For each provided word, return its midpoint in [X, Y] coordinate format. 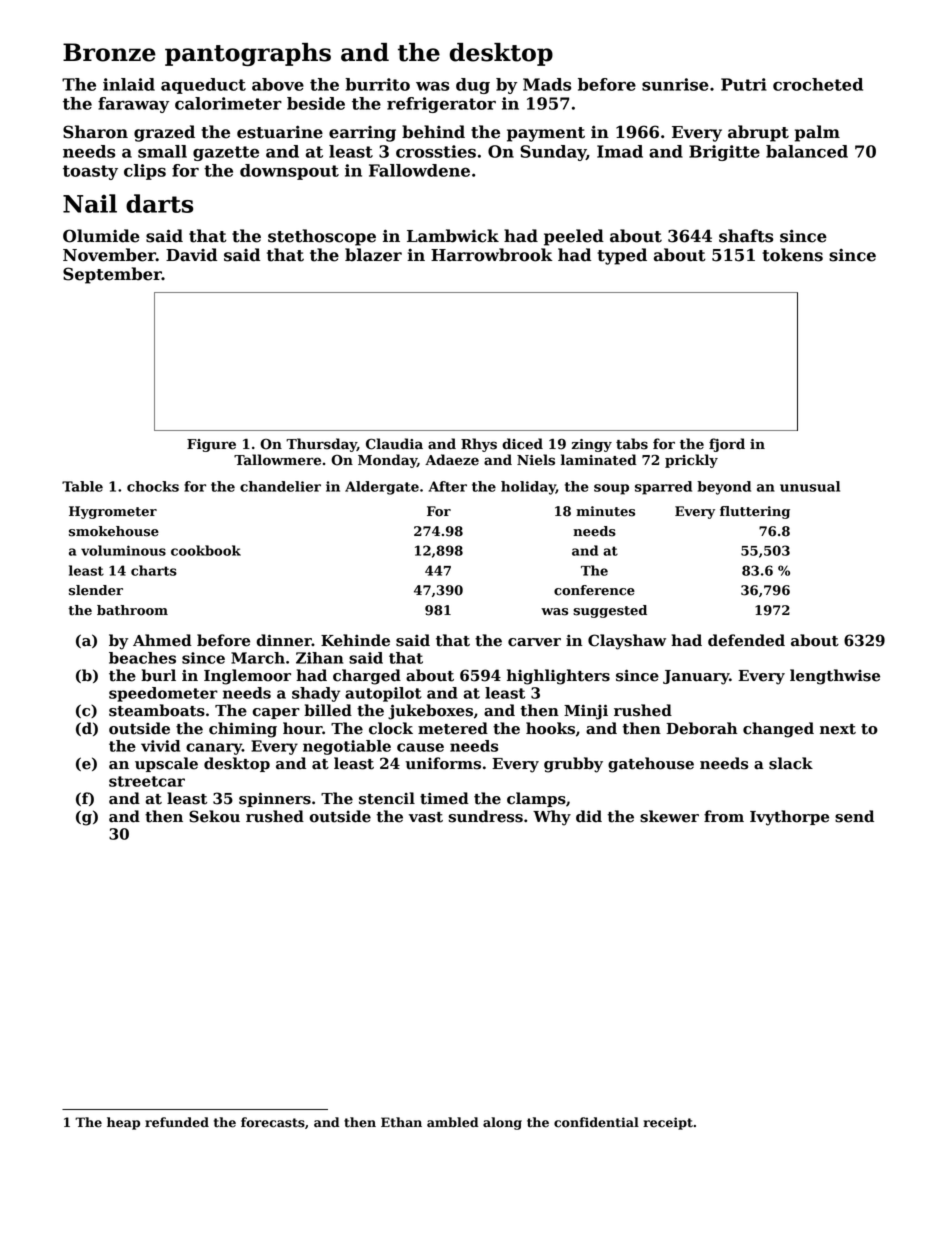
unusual [810, 486]
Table [82, 486]
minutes [605, 511]
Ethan [401, 1122]
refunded [177, 1122]
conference [594, 590]
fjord [727, 445]
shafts [746, 236]
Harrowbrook [492, 255]
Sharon [95, 132]
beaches [142, 658]
